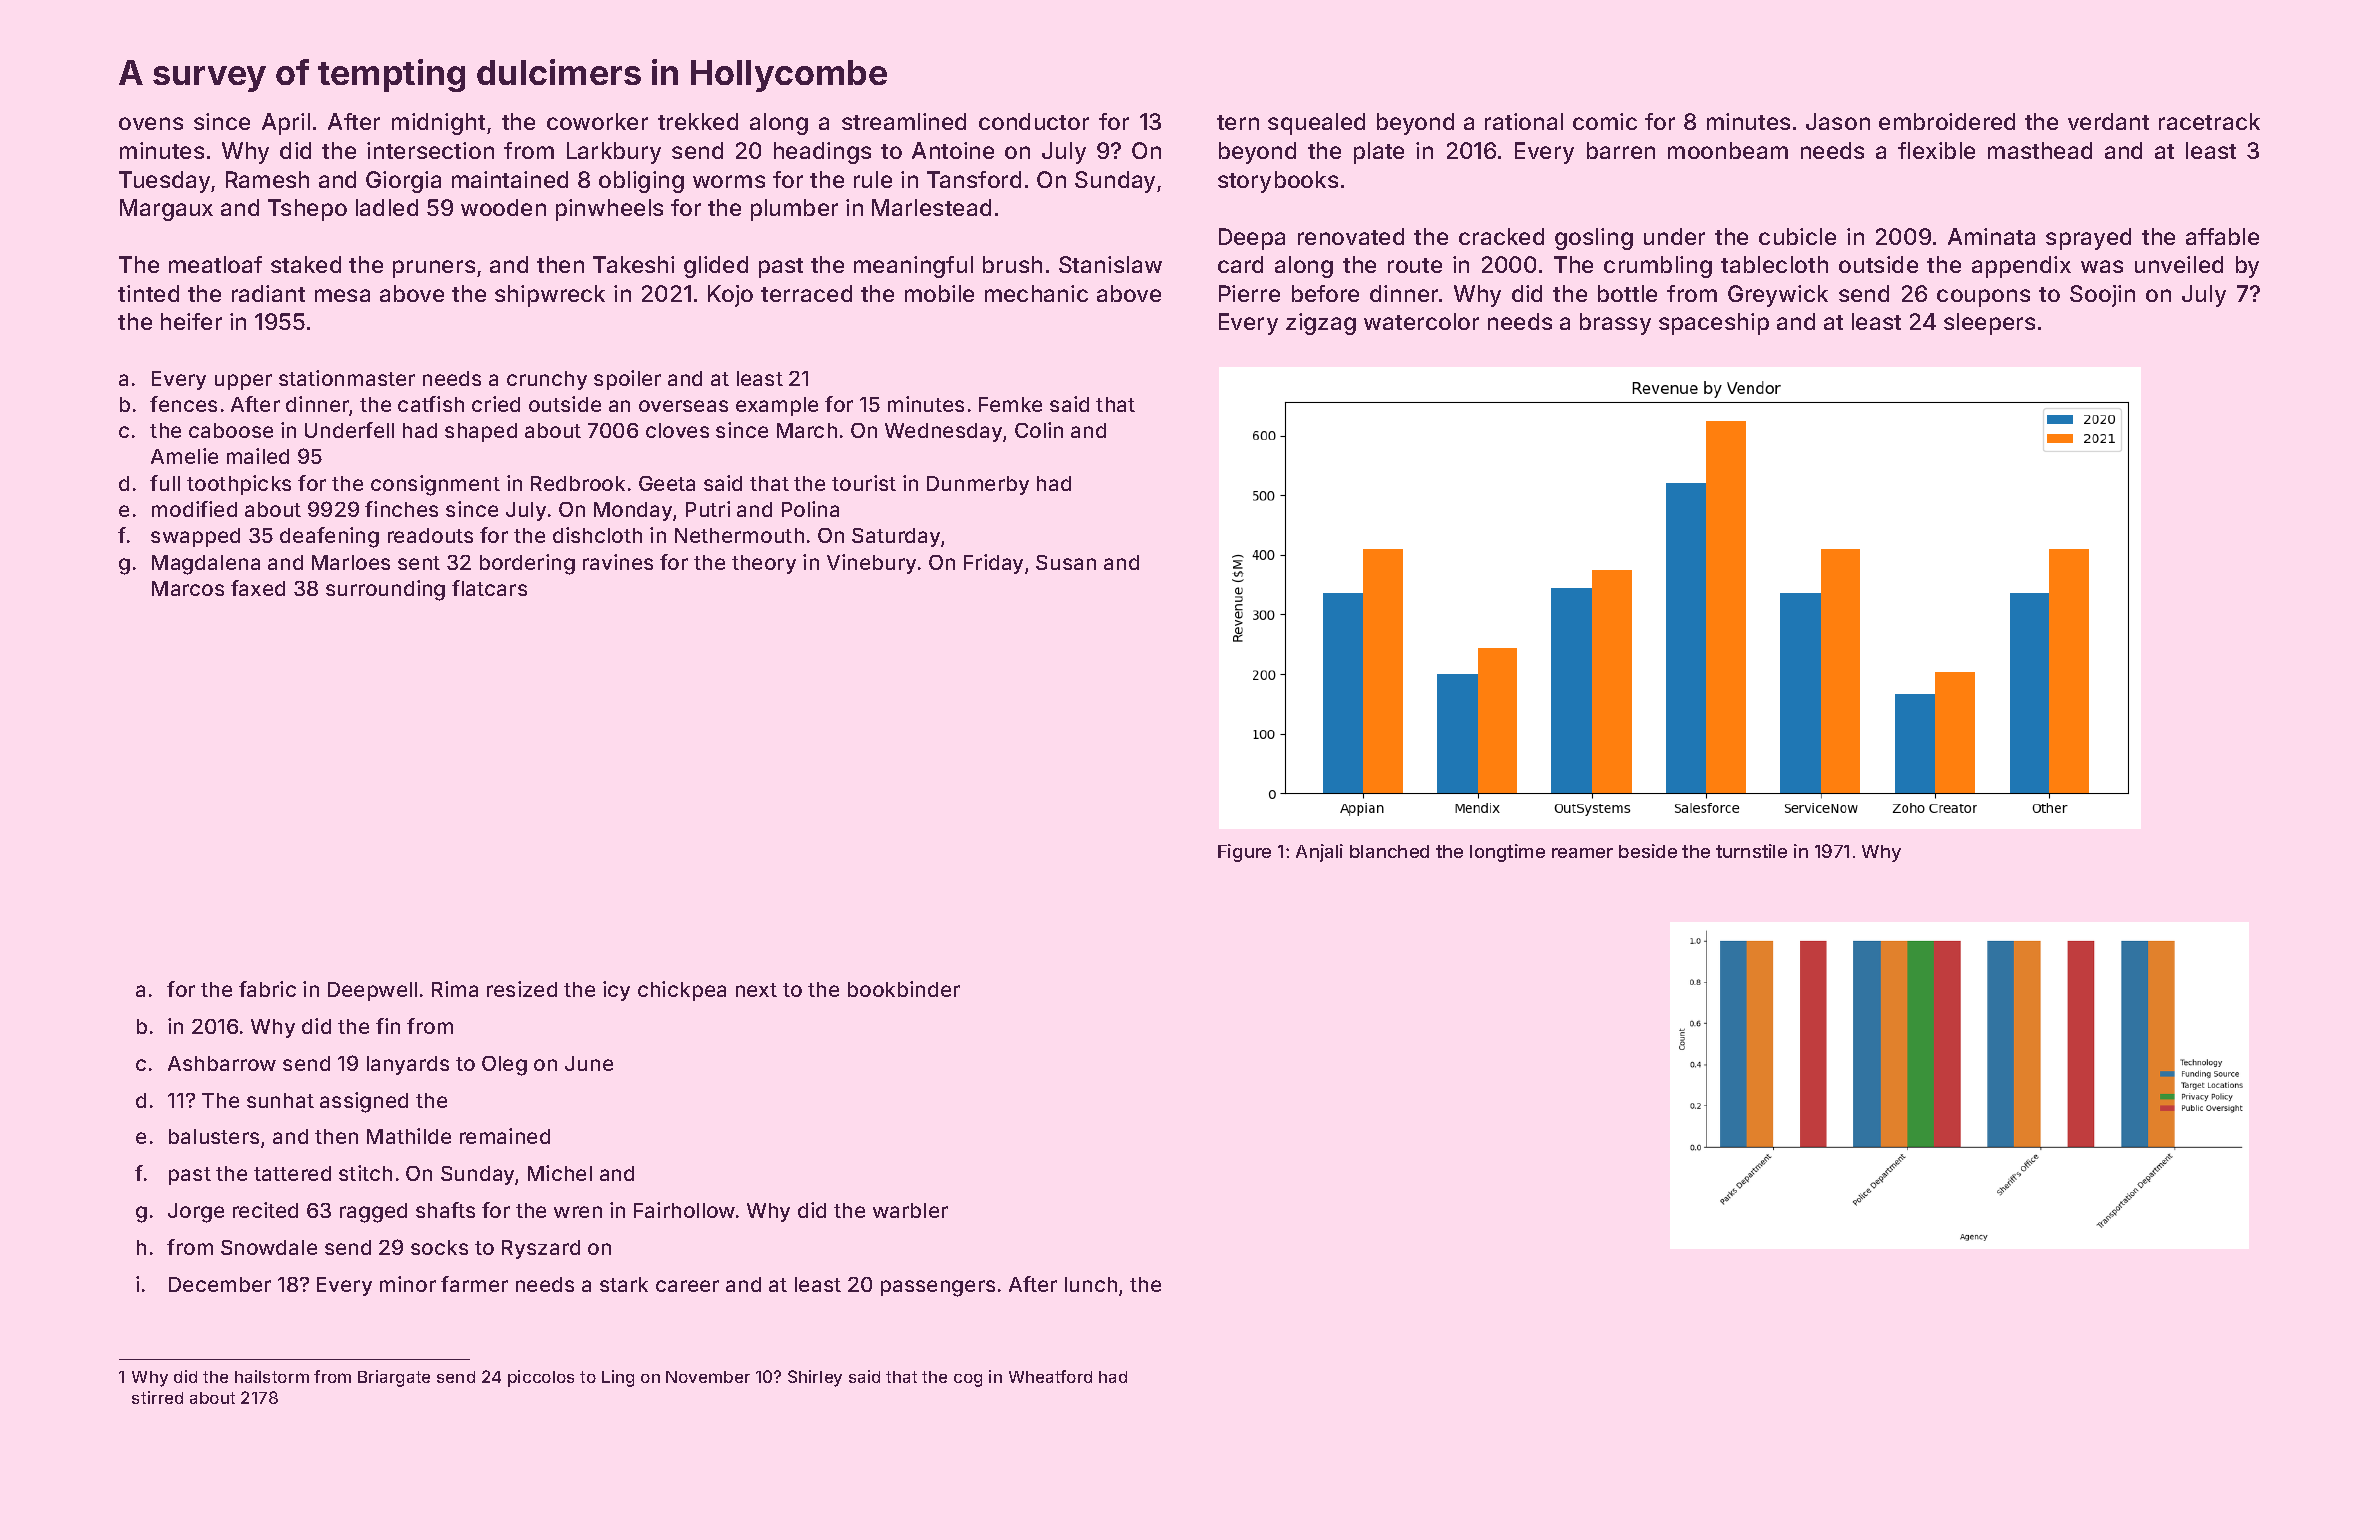  Describe the element at coordinates (258, 588) in the page. I see `faxed` at that location.
